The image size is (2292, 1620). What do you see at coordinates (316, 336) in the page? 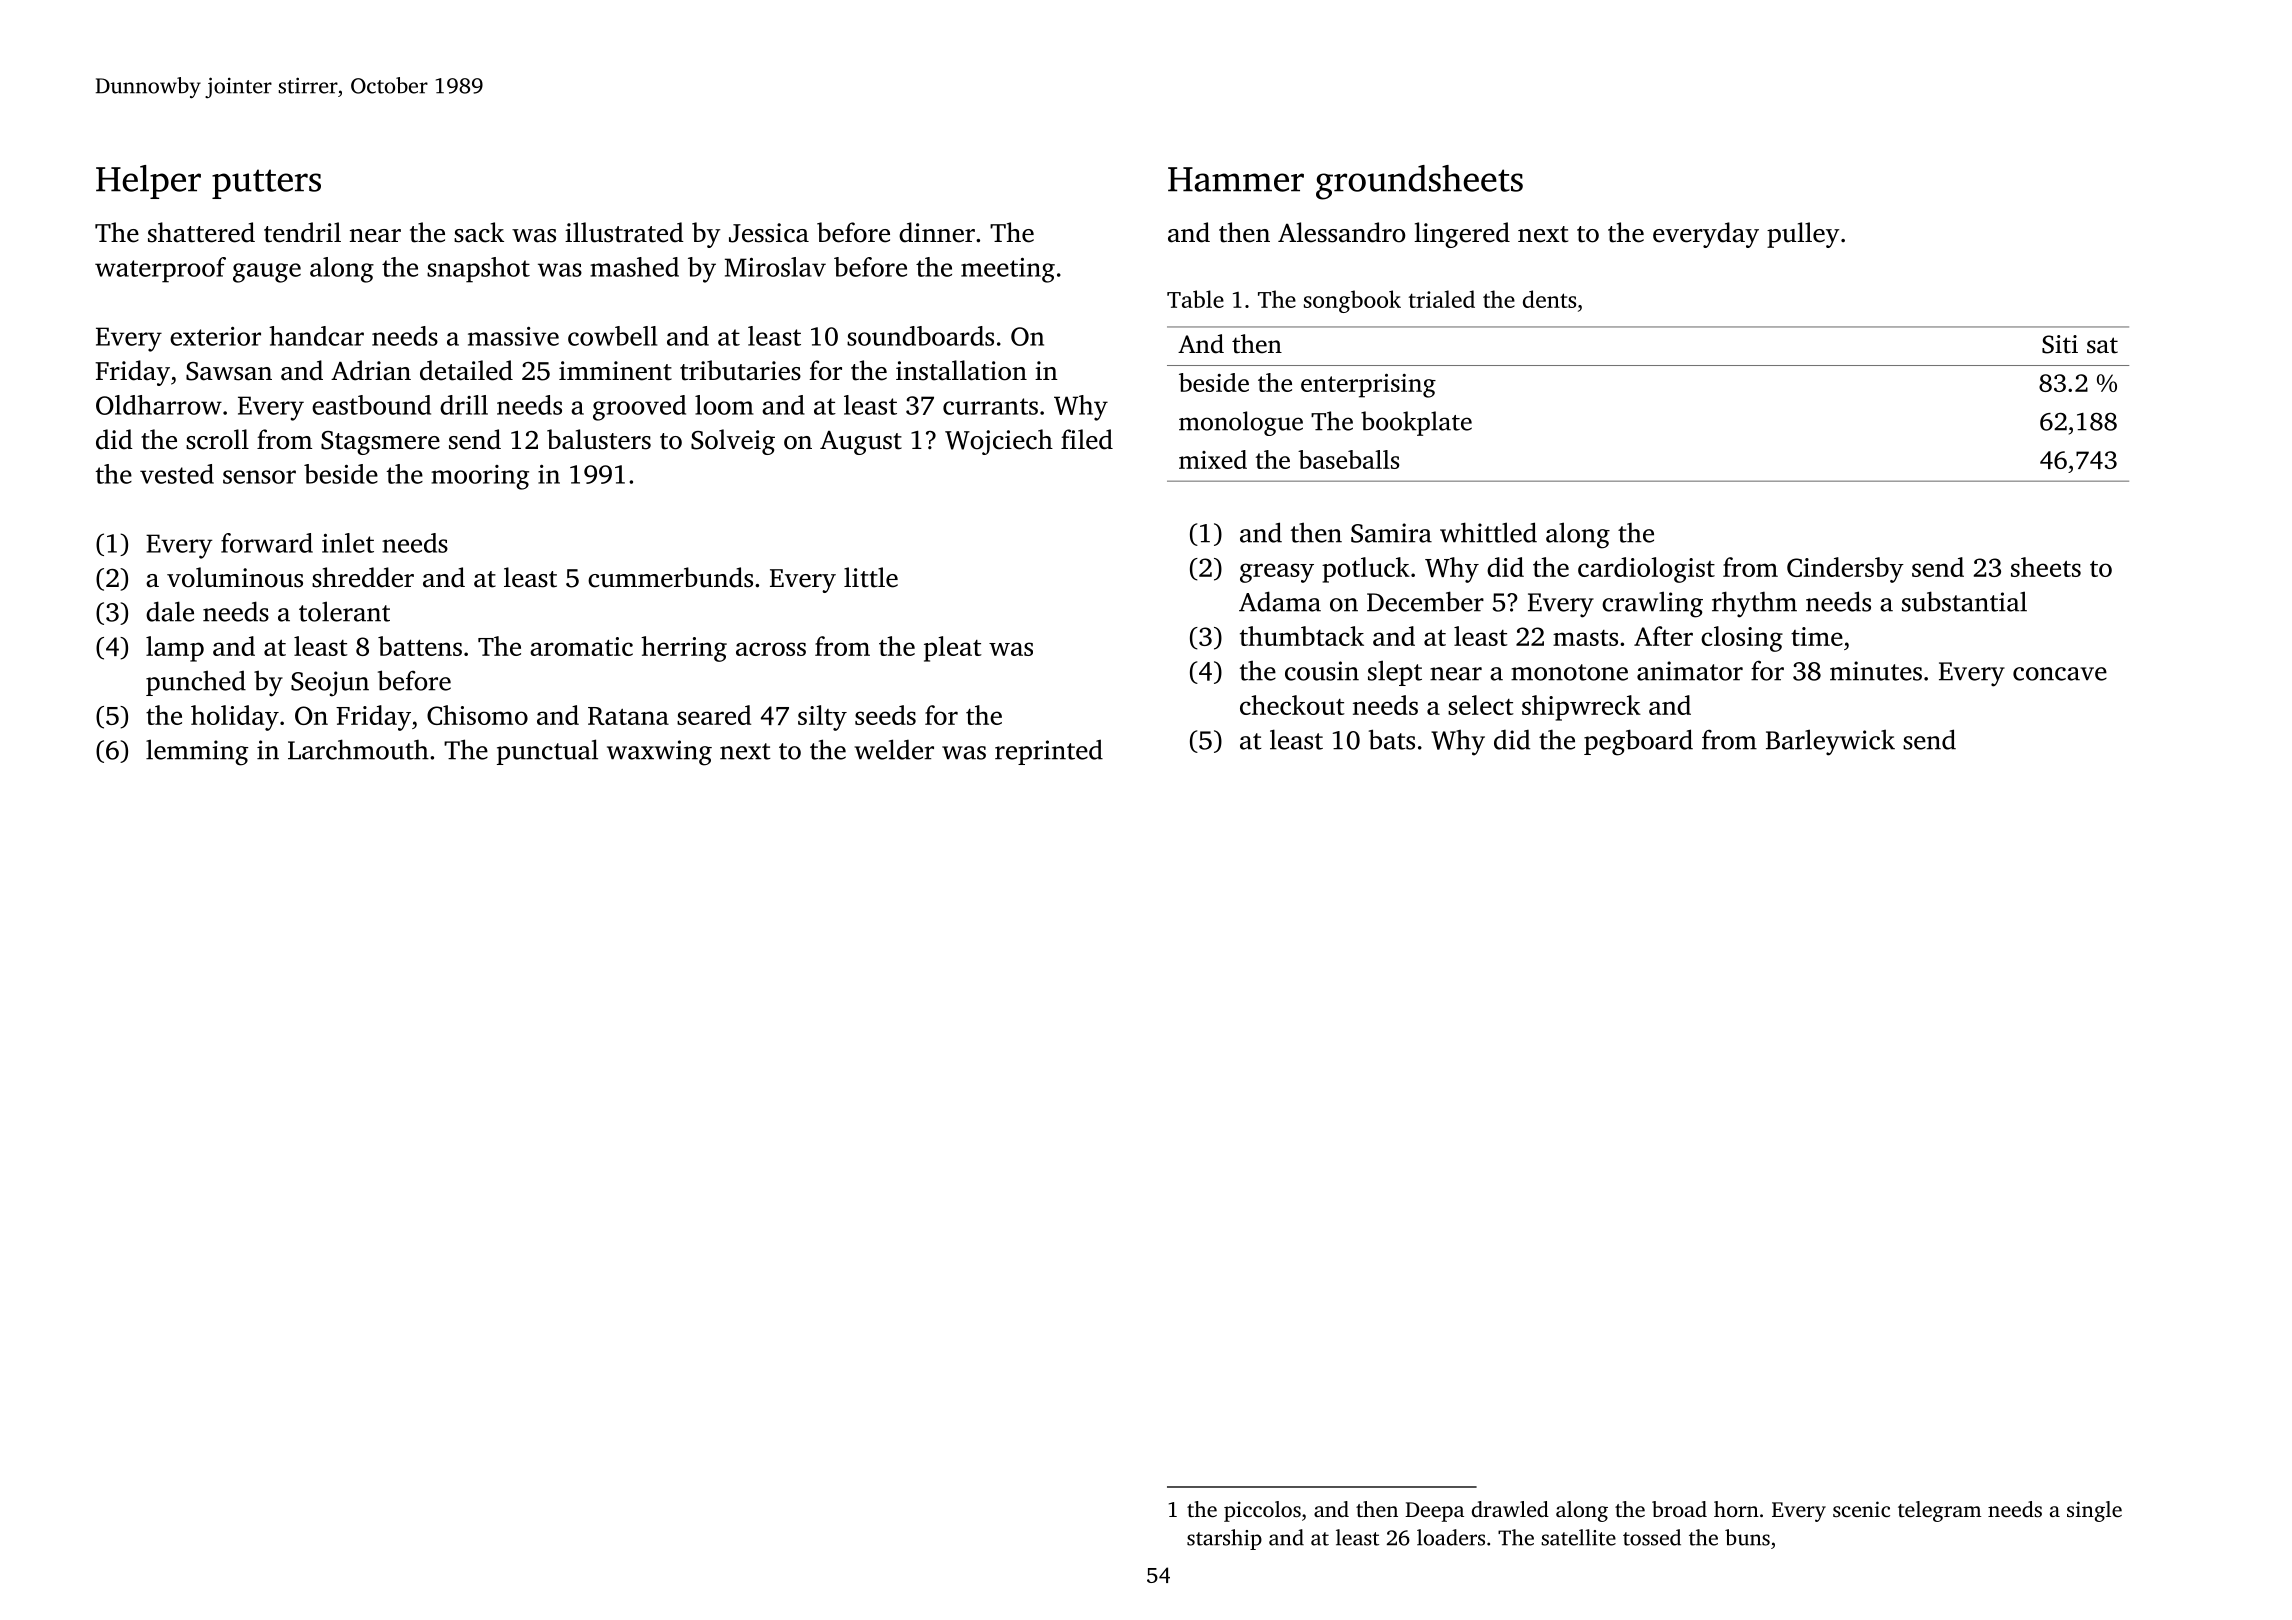
I see `handcar` at bounding box center [316, 336].
